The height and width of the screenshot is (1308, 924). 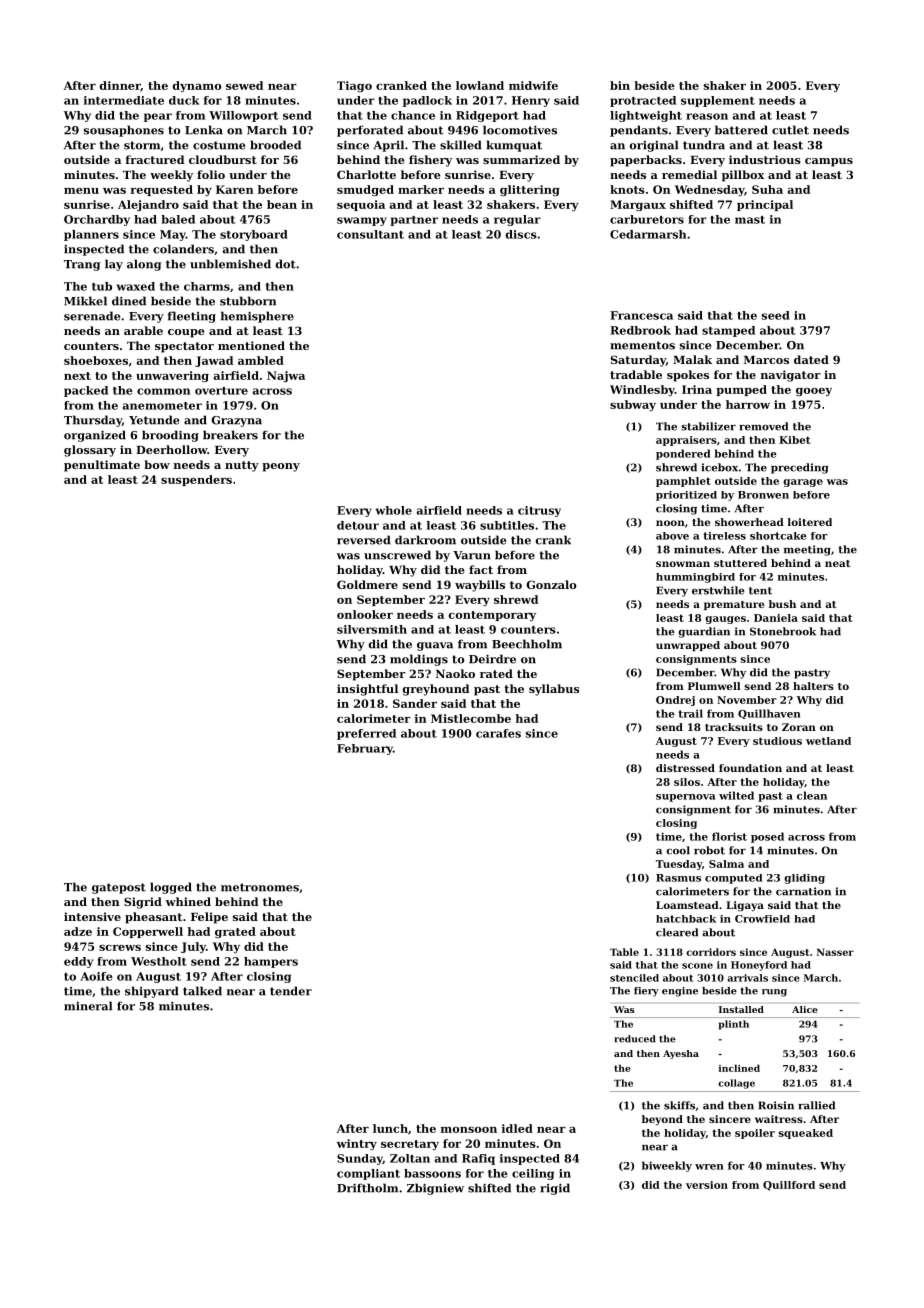 I want to click on halters, so click(x=813, y=686).
